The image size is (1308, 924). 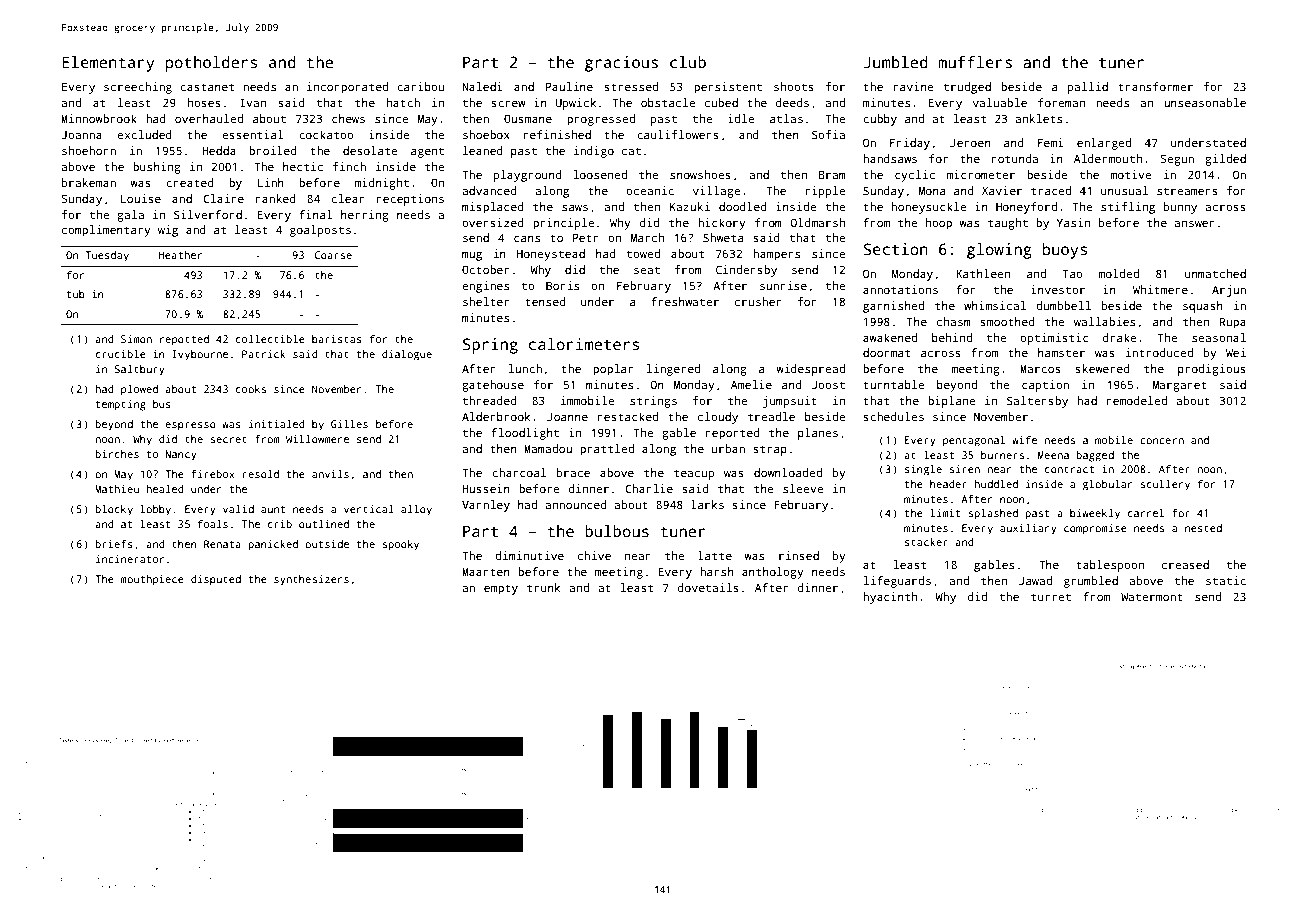 What do you see at coordinates (369, 509) in the page?
I see `vertical` at bounding box center [369, 509].
